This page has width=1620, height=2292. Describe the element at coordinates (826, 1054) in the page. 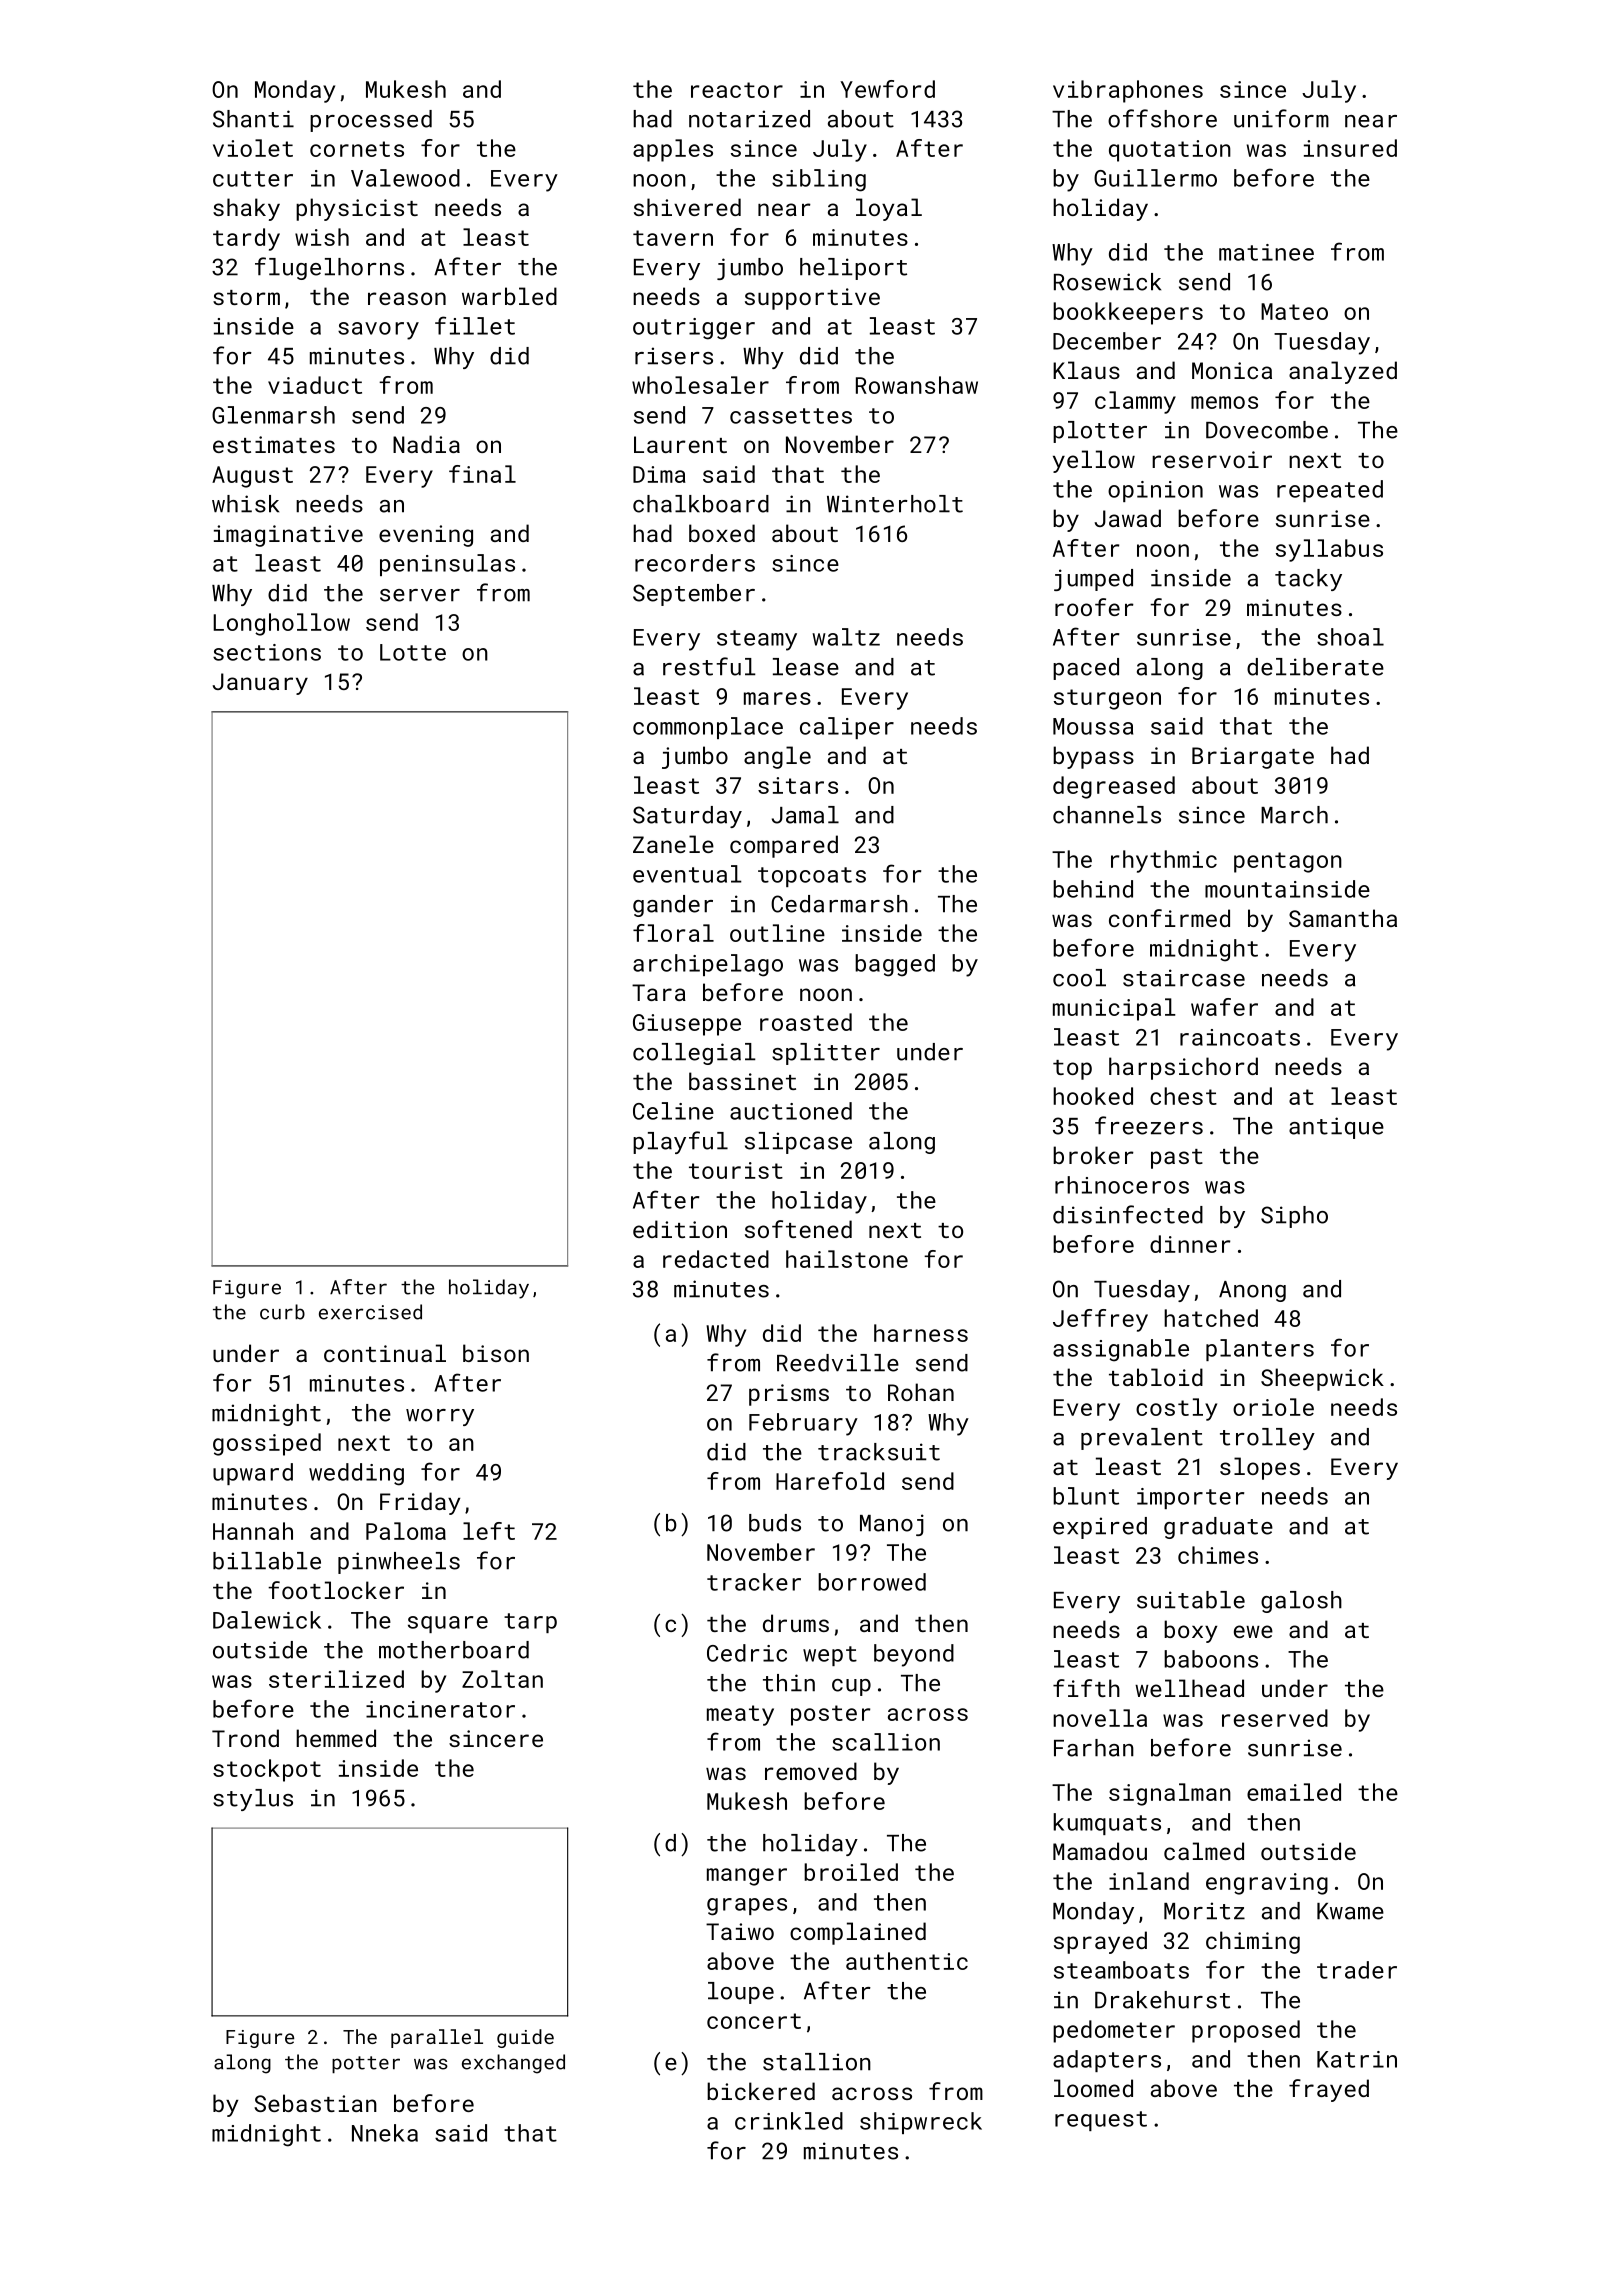

I see `splitter` at that location.
